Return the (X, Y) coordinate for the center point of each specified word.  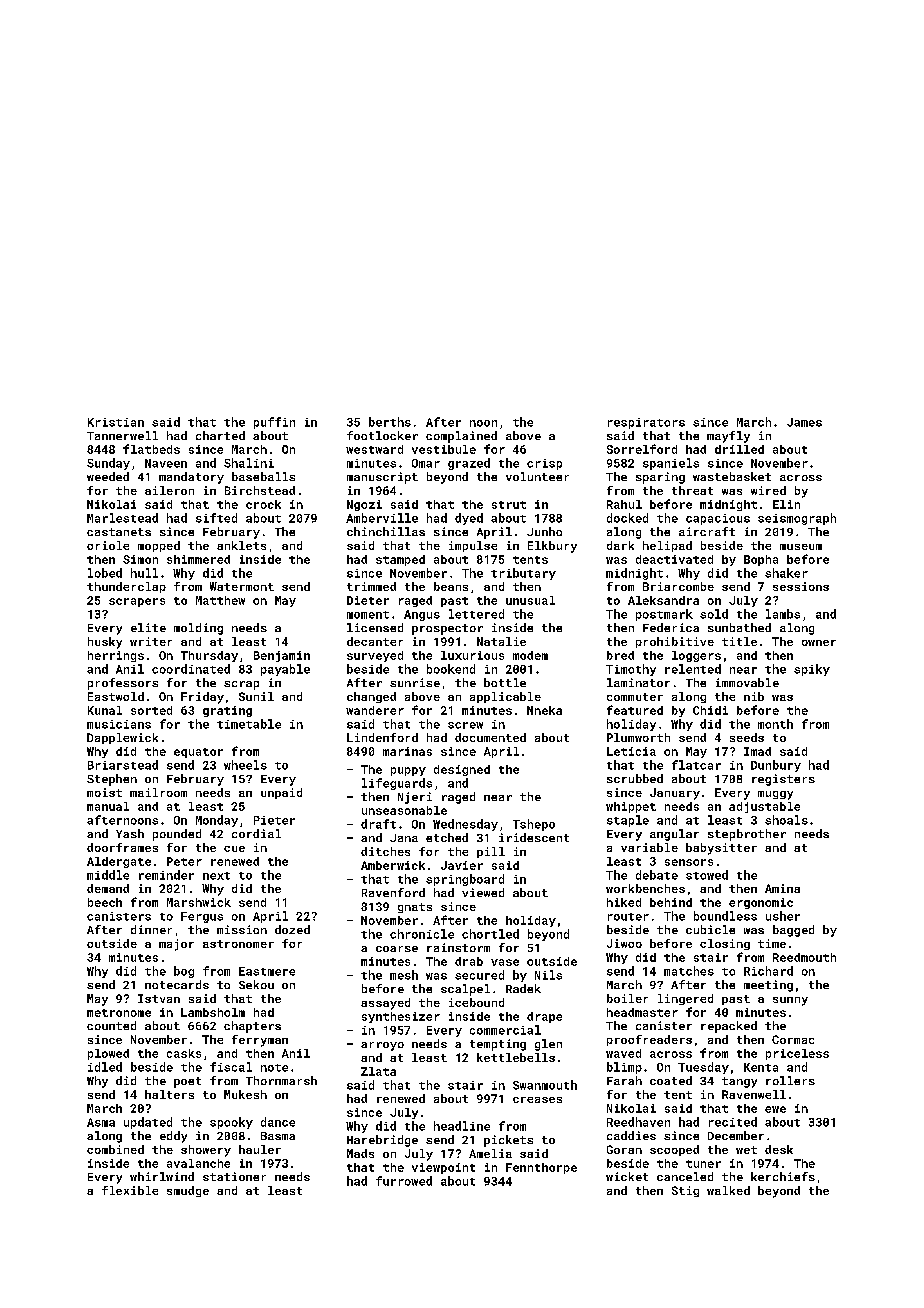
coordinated (191, 669)
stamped (400, 560)
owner (819, 643)
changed (371, 697)
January (675, 794)
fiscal (231, 1067)
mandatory (191, 478)
